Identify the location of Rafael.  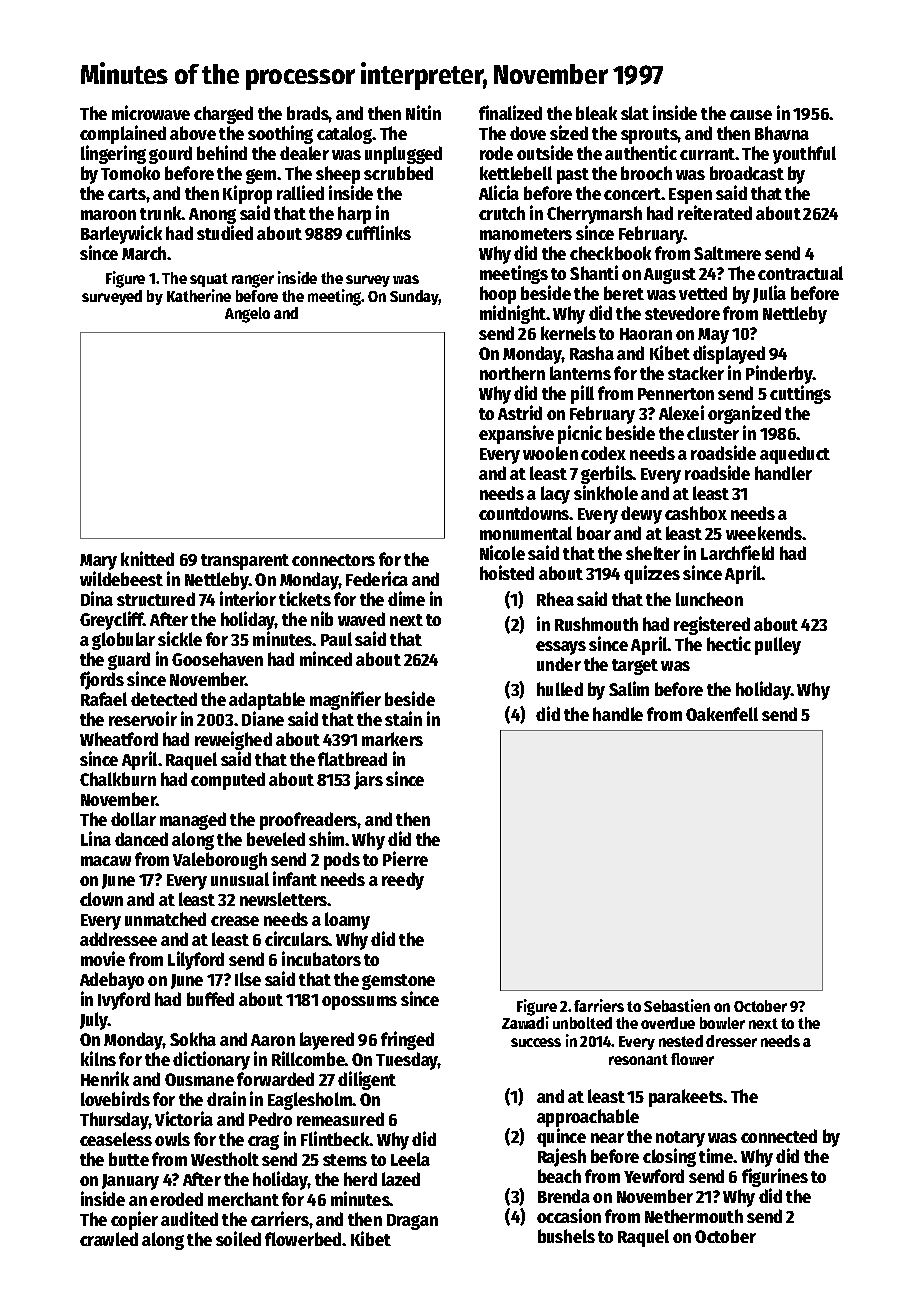
(104, 699).
